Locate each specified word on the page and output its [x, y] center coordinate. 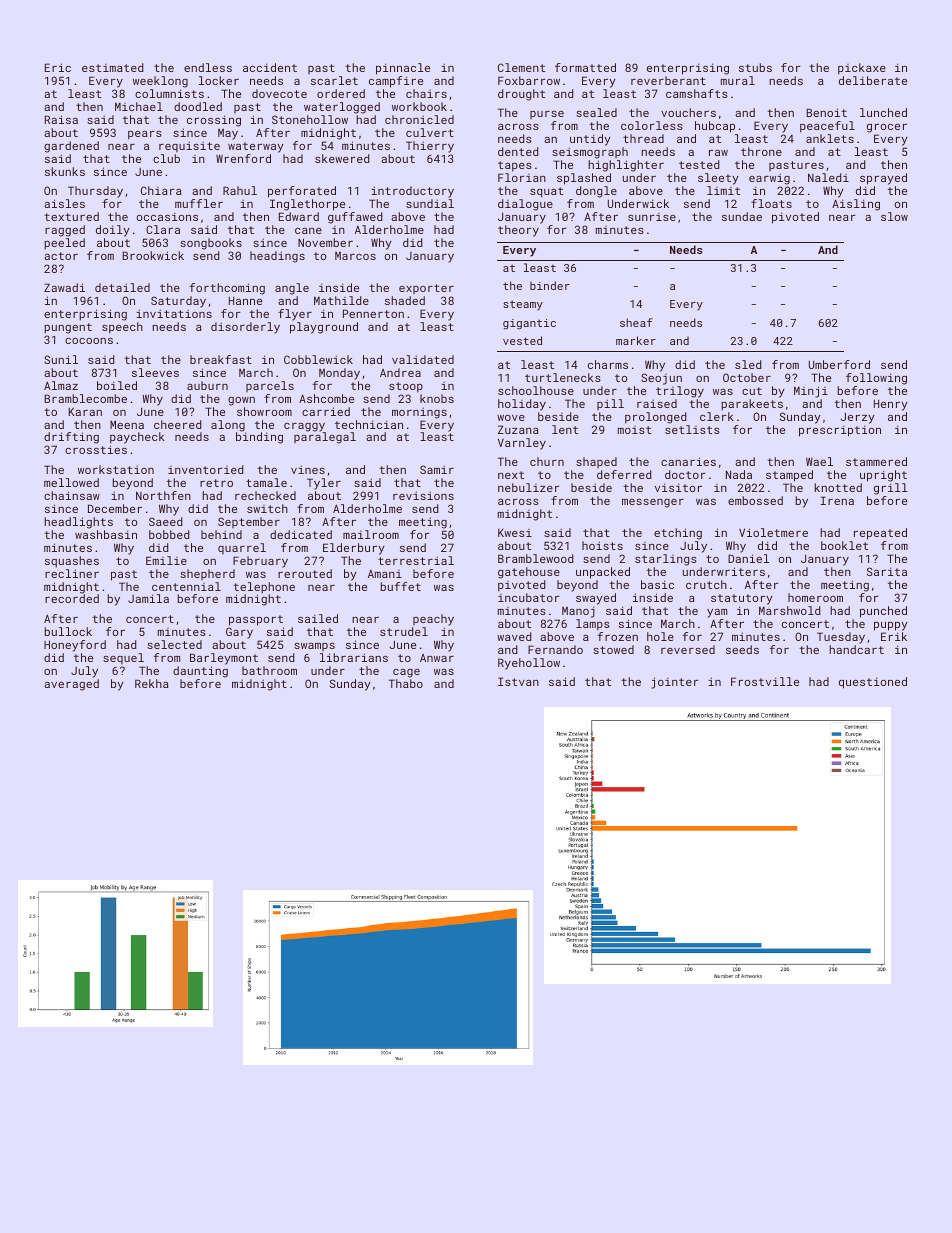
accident [270, 67]
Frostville [765, 681]
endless [208, 67]
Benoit [826, 112]
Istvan [518, 681]
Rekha [152, 683]
